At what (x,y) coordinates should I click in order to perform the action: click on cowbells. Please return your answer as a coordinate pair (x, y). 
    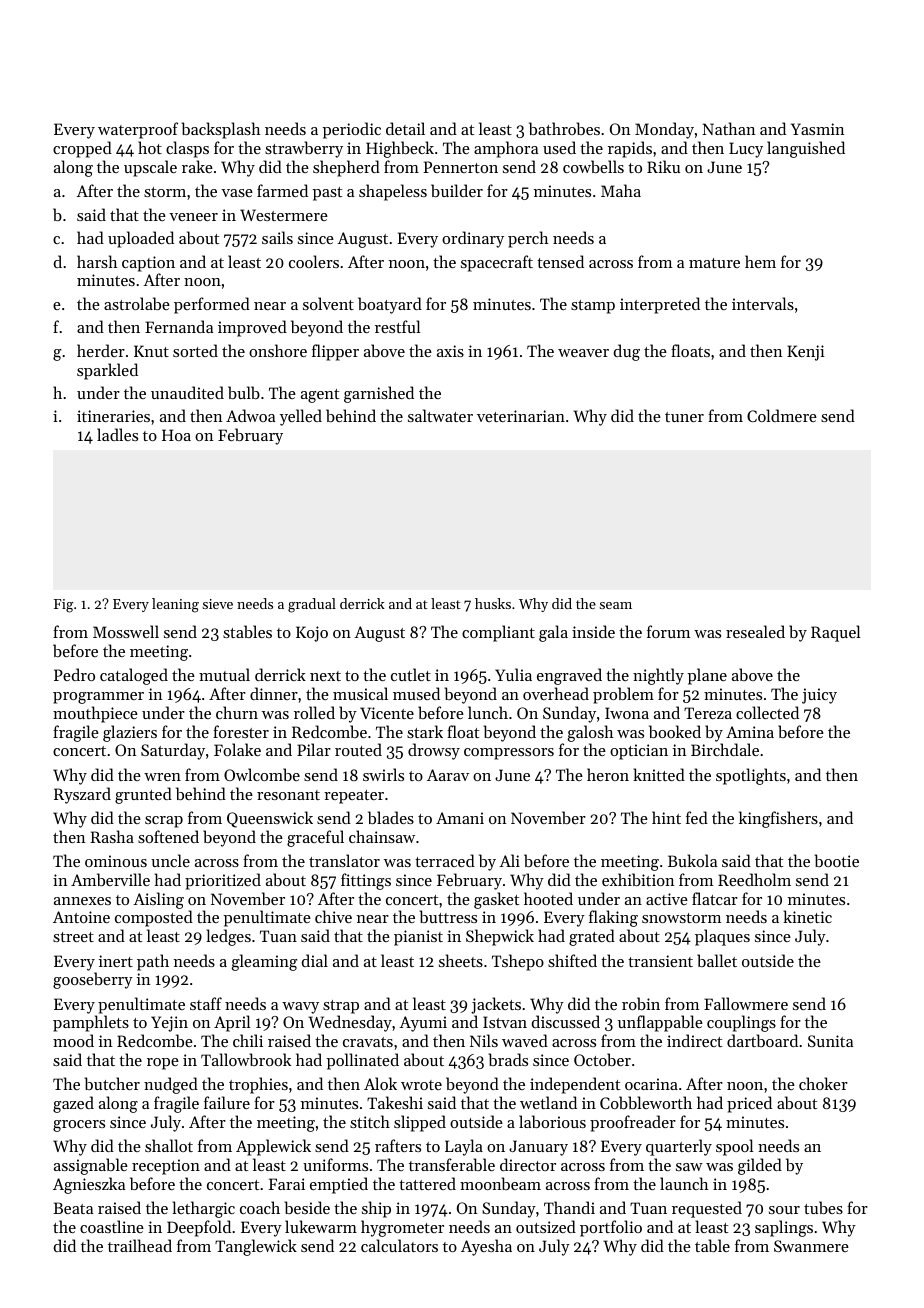
    Looking at the image, I should click on (593, 166).
